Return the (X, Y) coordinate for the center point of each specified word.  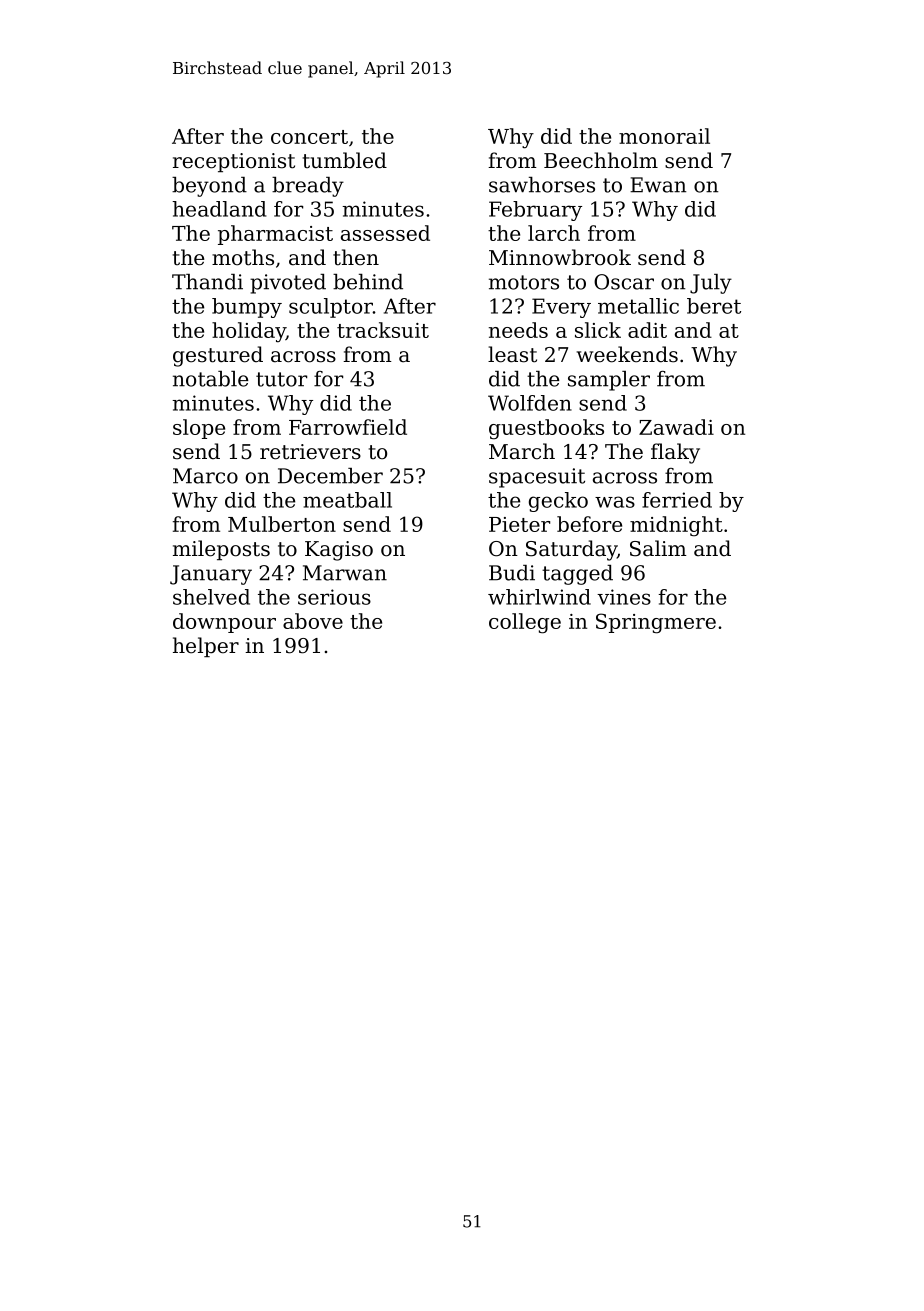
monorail (664, 136)
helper (206, 647)
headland (219, 209)
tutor (281, 379)
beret (714, 306)
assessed (385, 233)
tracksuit (383, 330)
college (525, 623)
